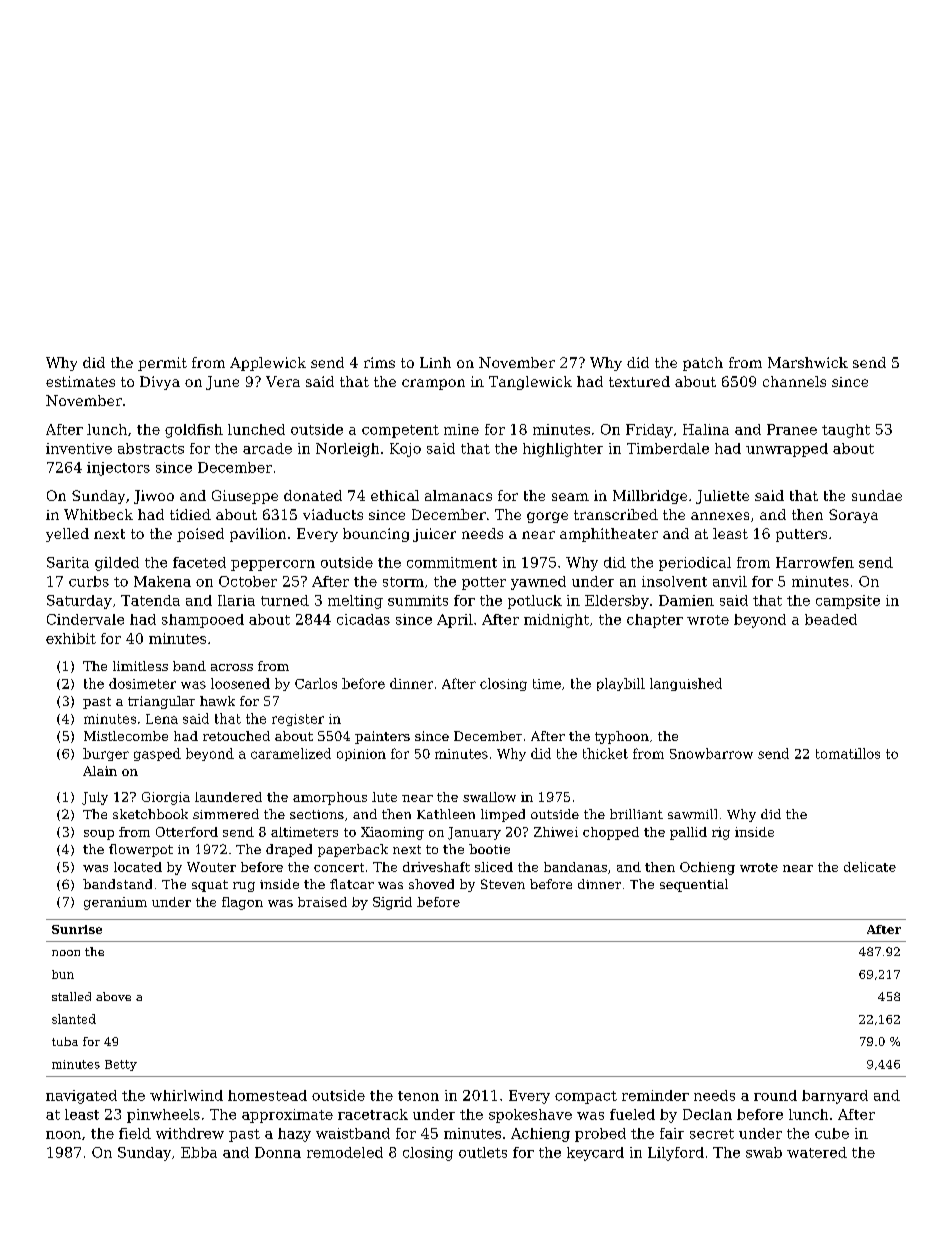  What do you see at coordinates (848, 602) in the screenshot?
I see `campsite` at bounding box center [848, 602].
